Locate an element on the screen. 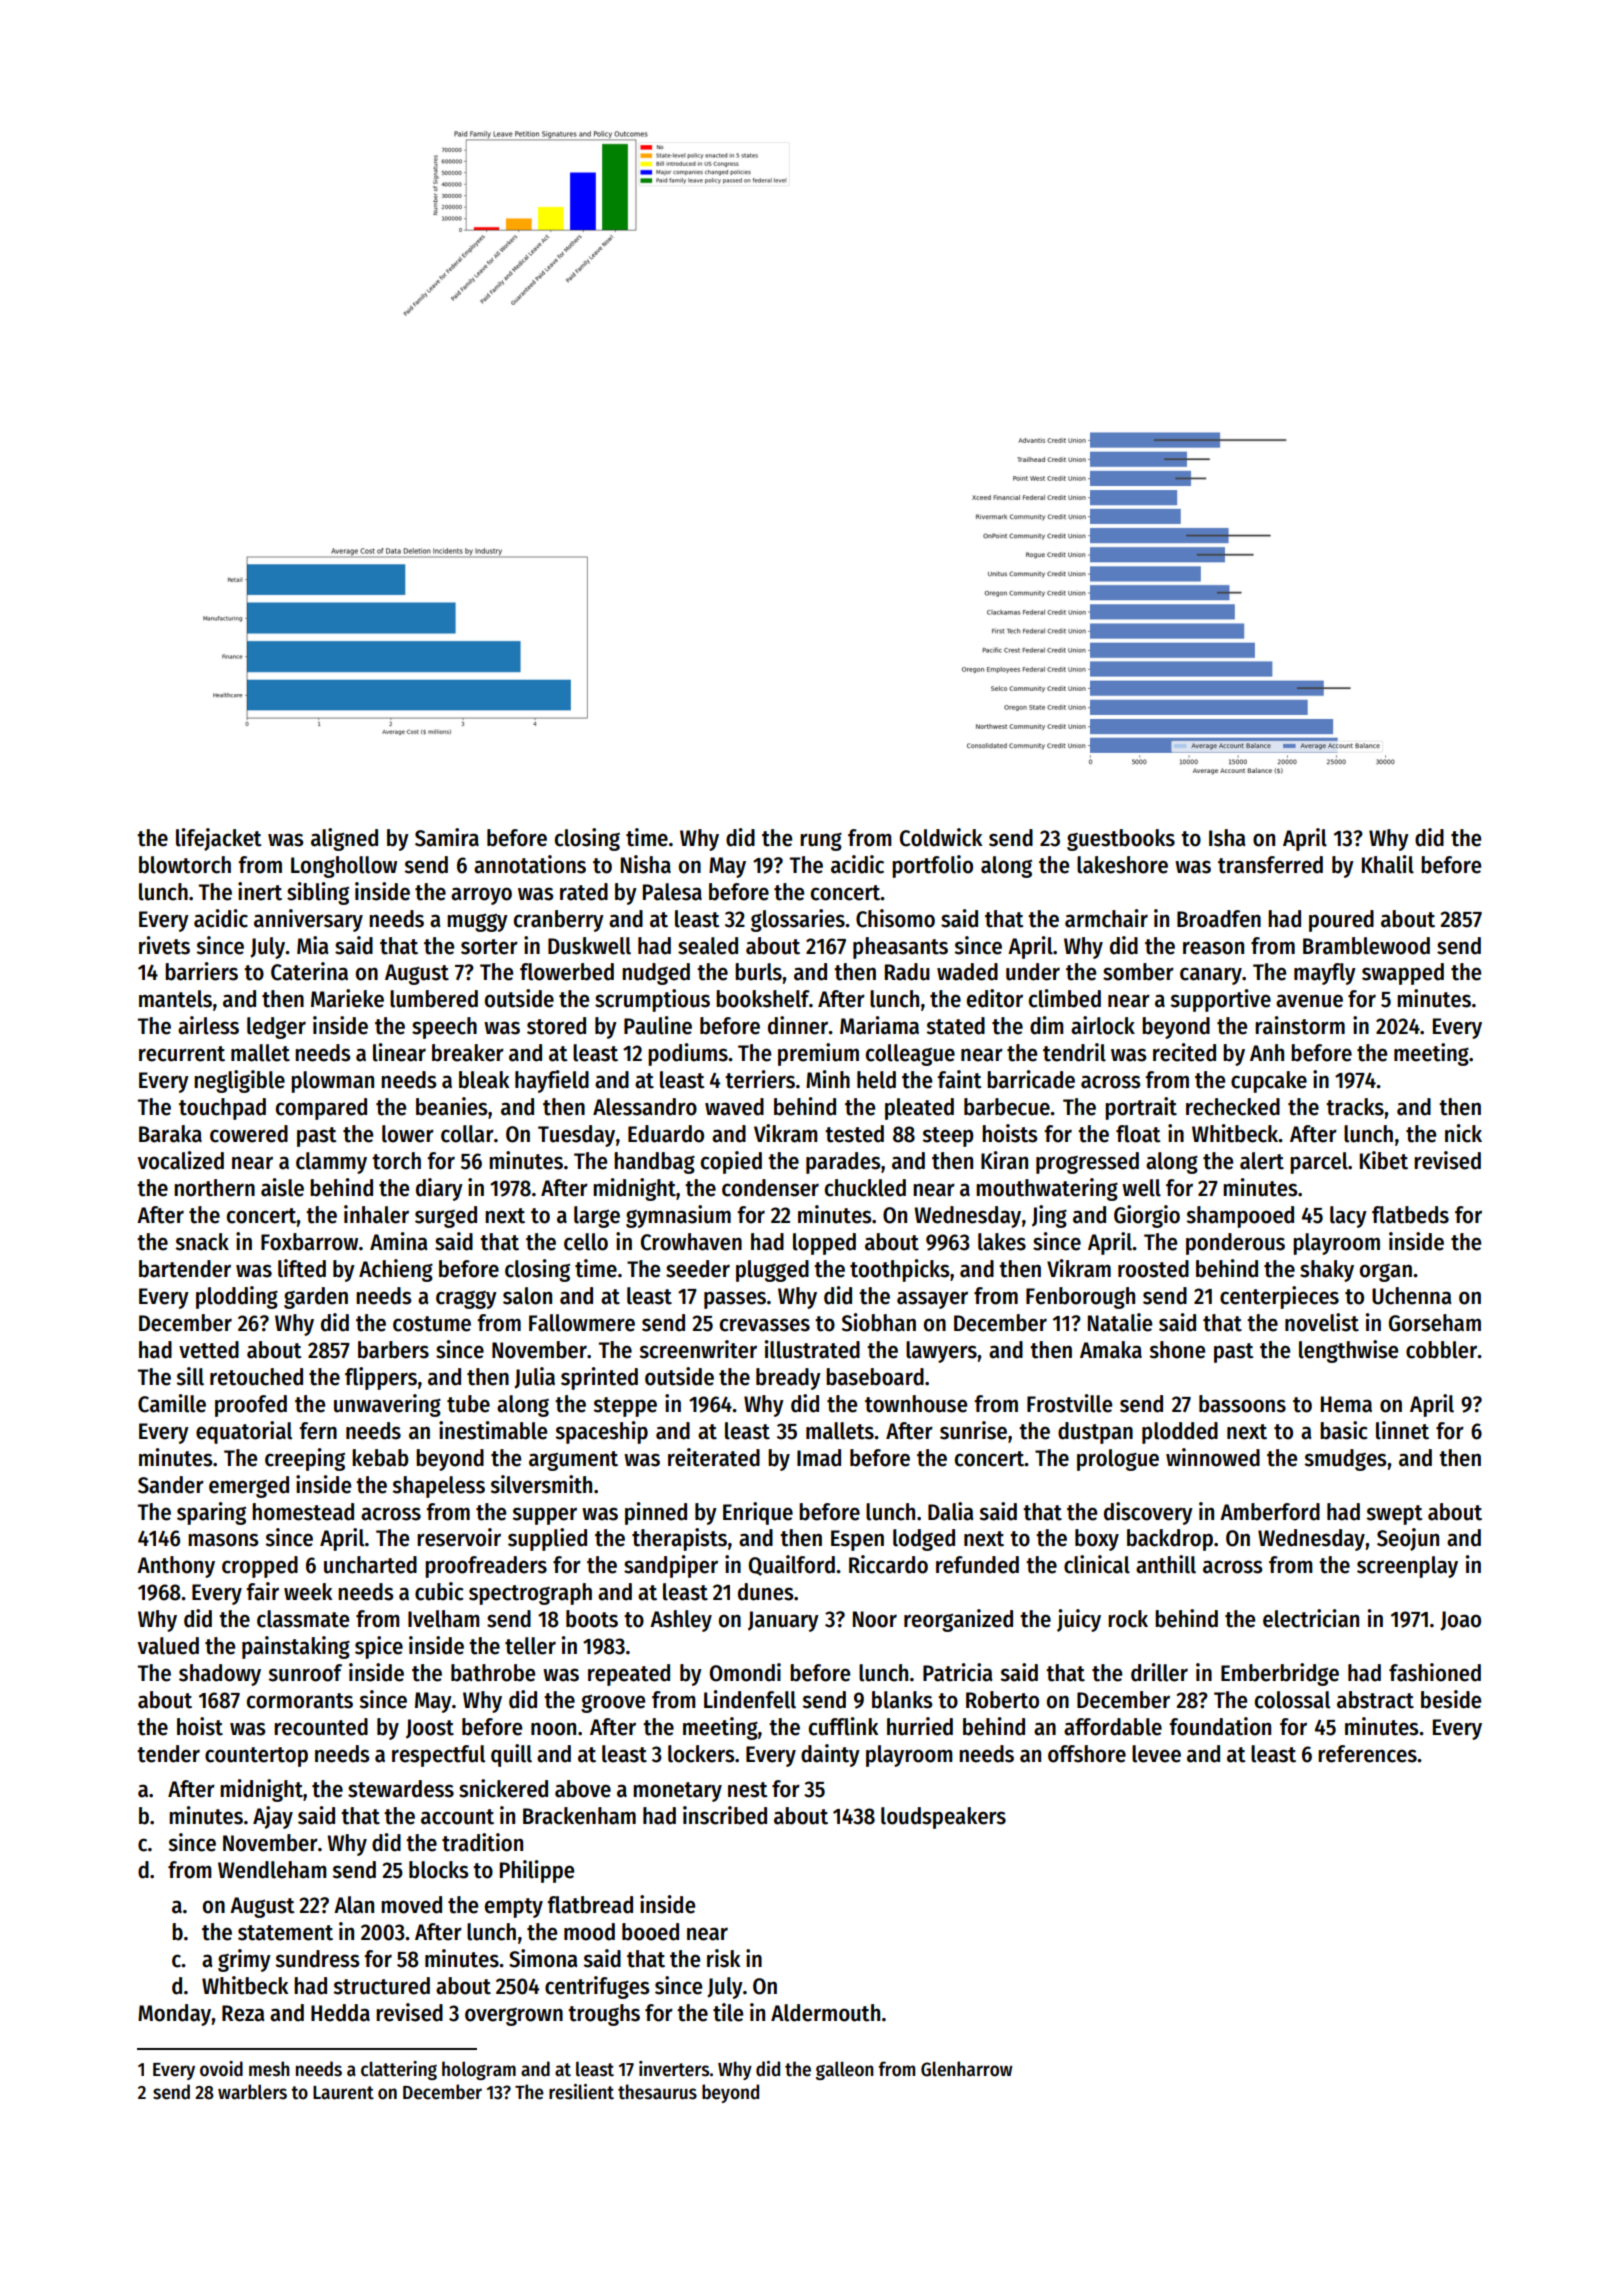  recurrent is located at coordinates (182, 1054).
